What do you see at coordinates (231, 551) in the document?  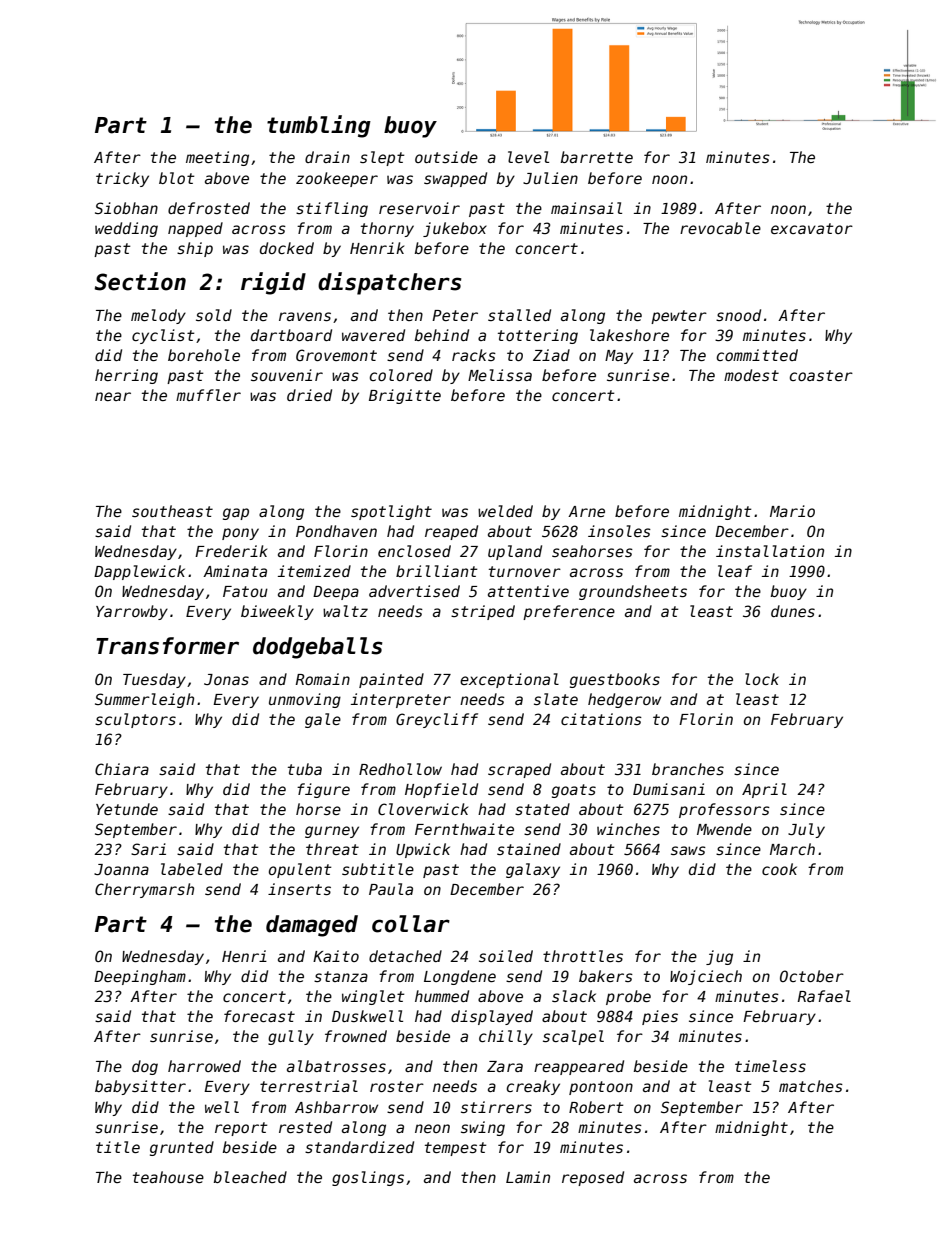 I see `Frederik` at bounding box center [231, 551].
